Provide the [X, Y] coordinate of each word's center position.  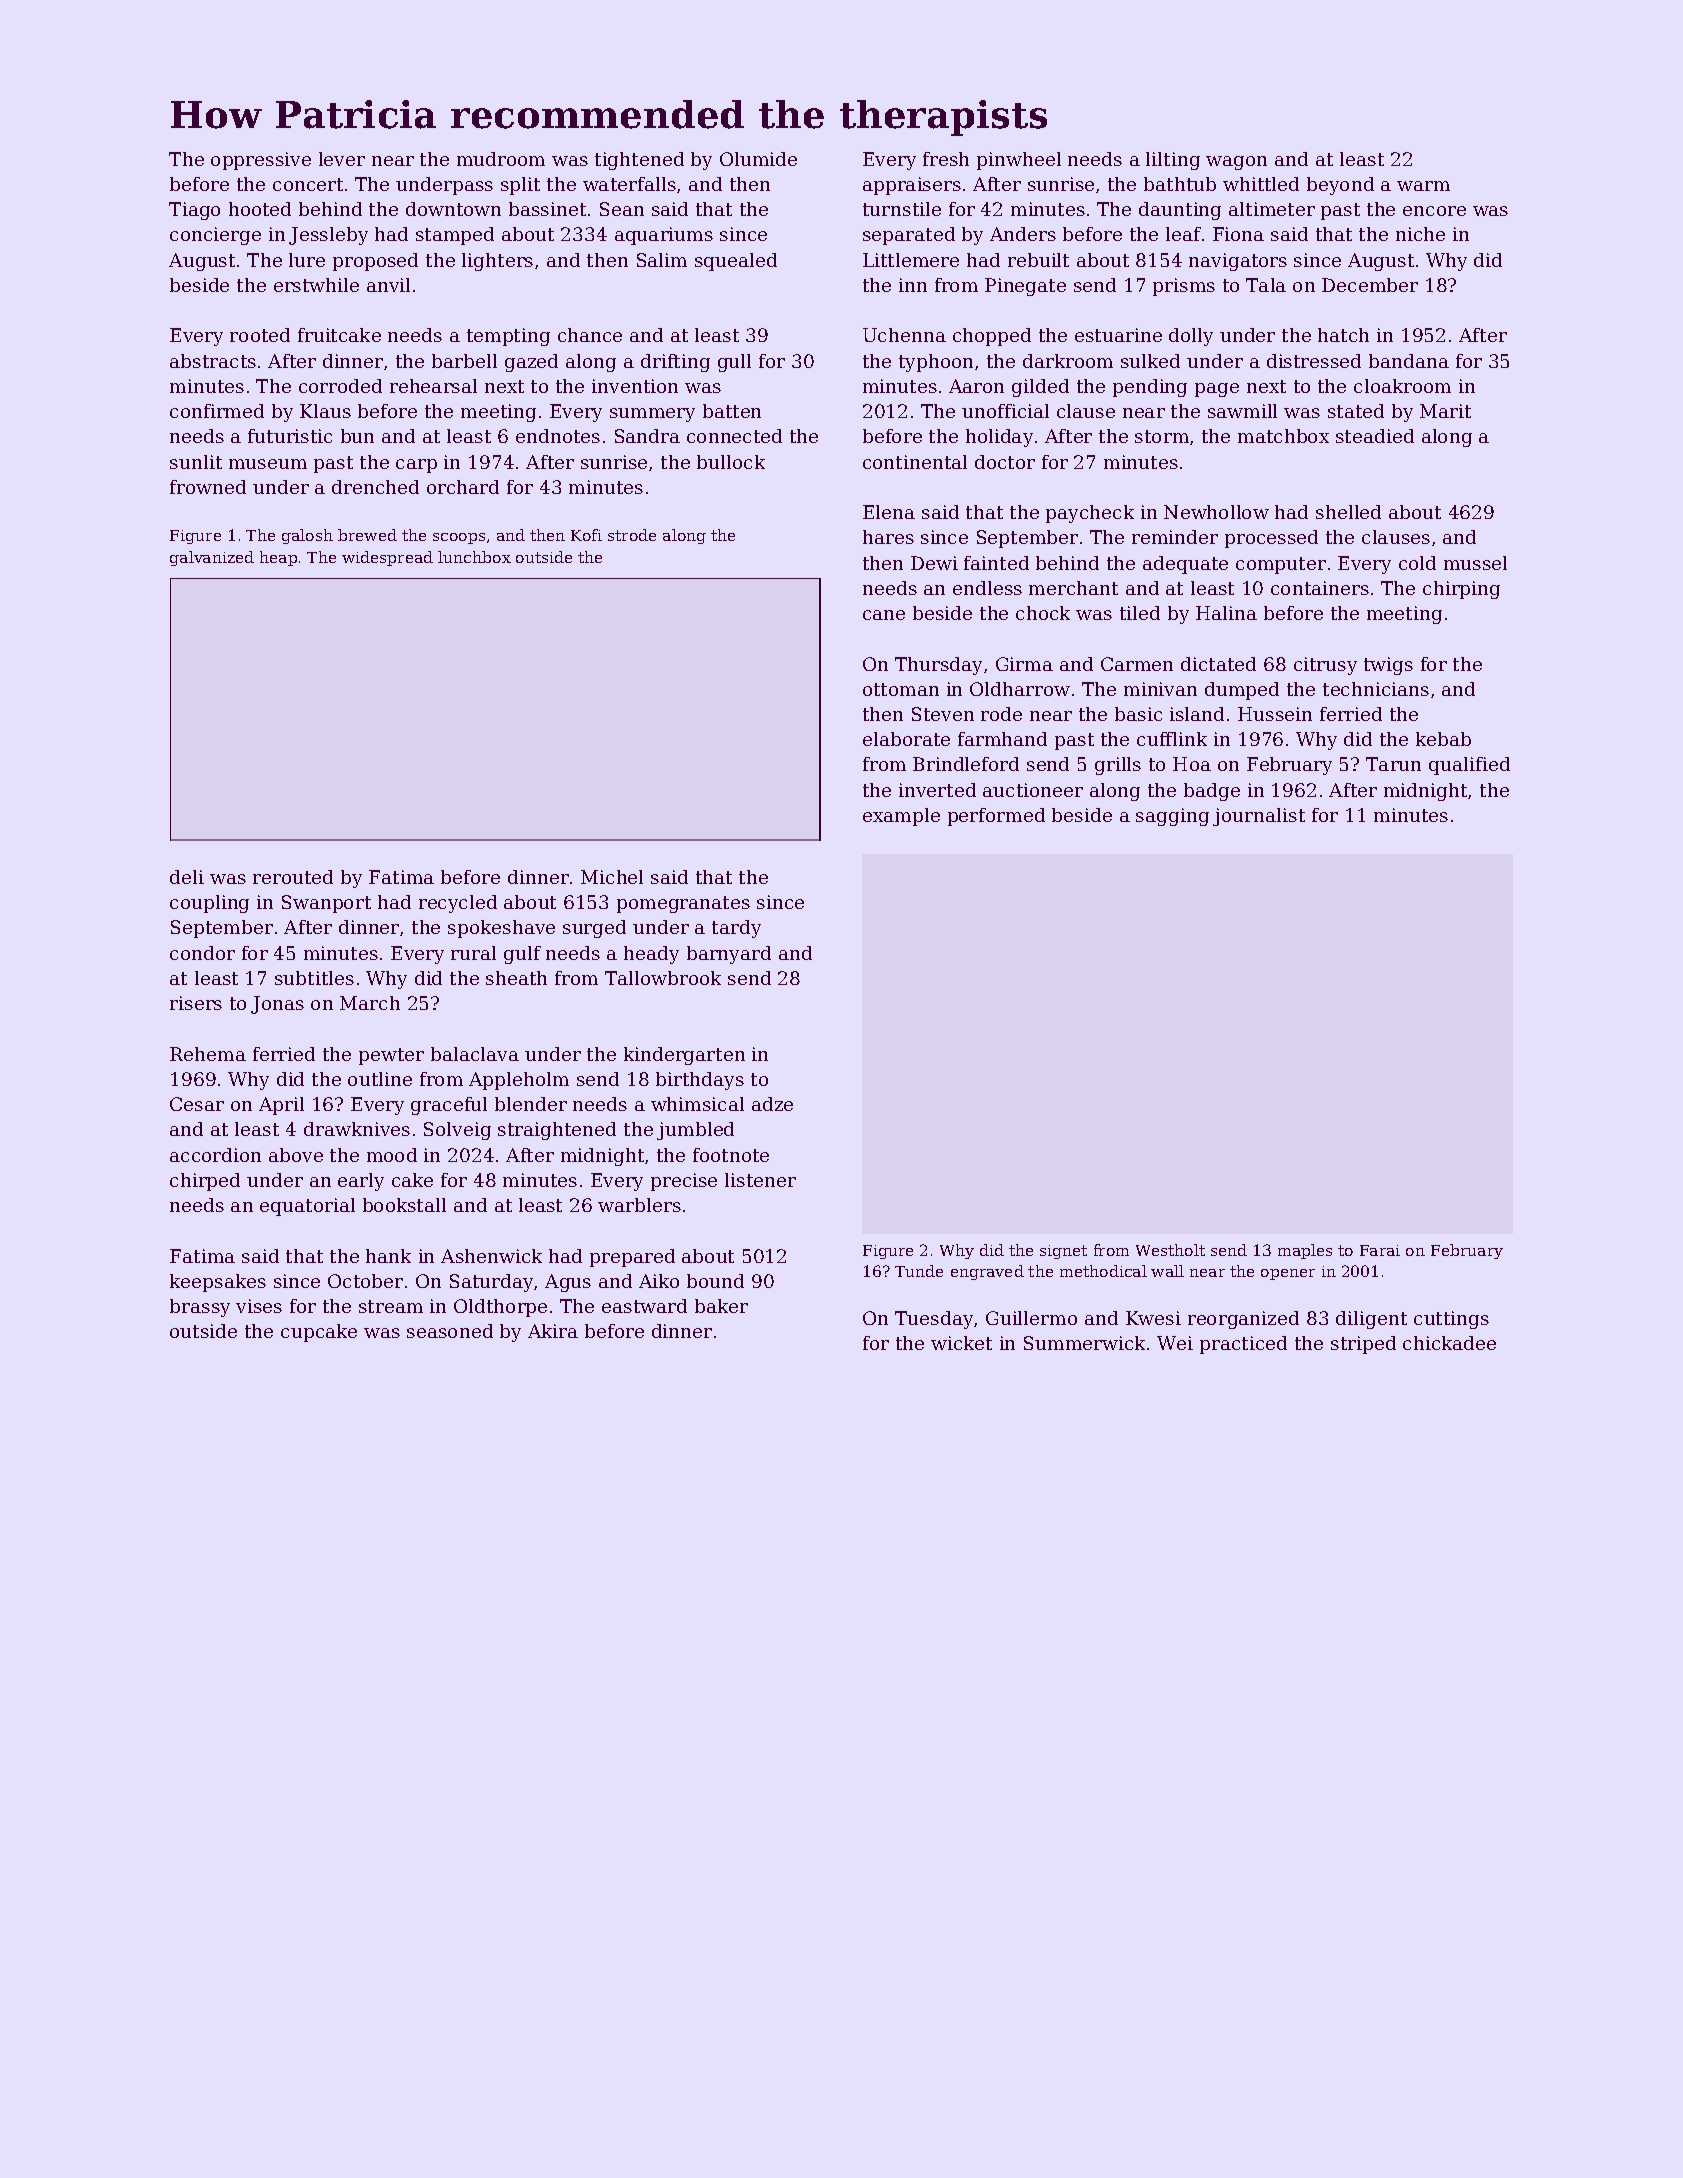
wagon [1236, 163]
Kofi [586, 535]
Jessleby [328, 236]
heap [278, 558]
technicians [1376, 689]
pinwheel [1019, 161]
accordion [215, 1155]
